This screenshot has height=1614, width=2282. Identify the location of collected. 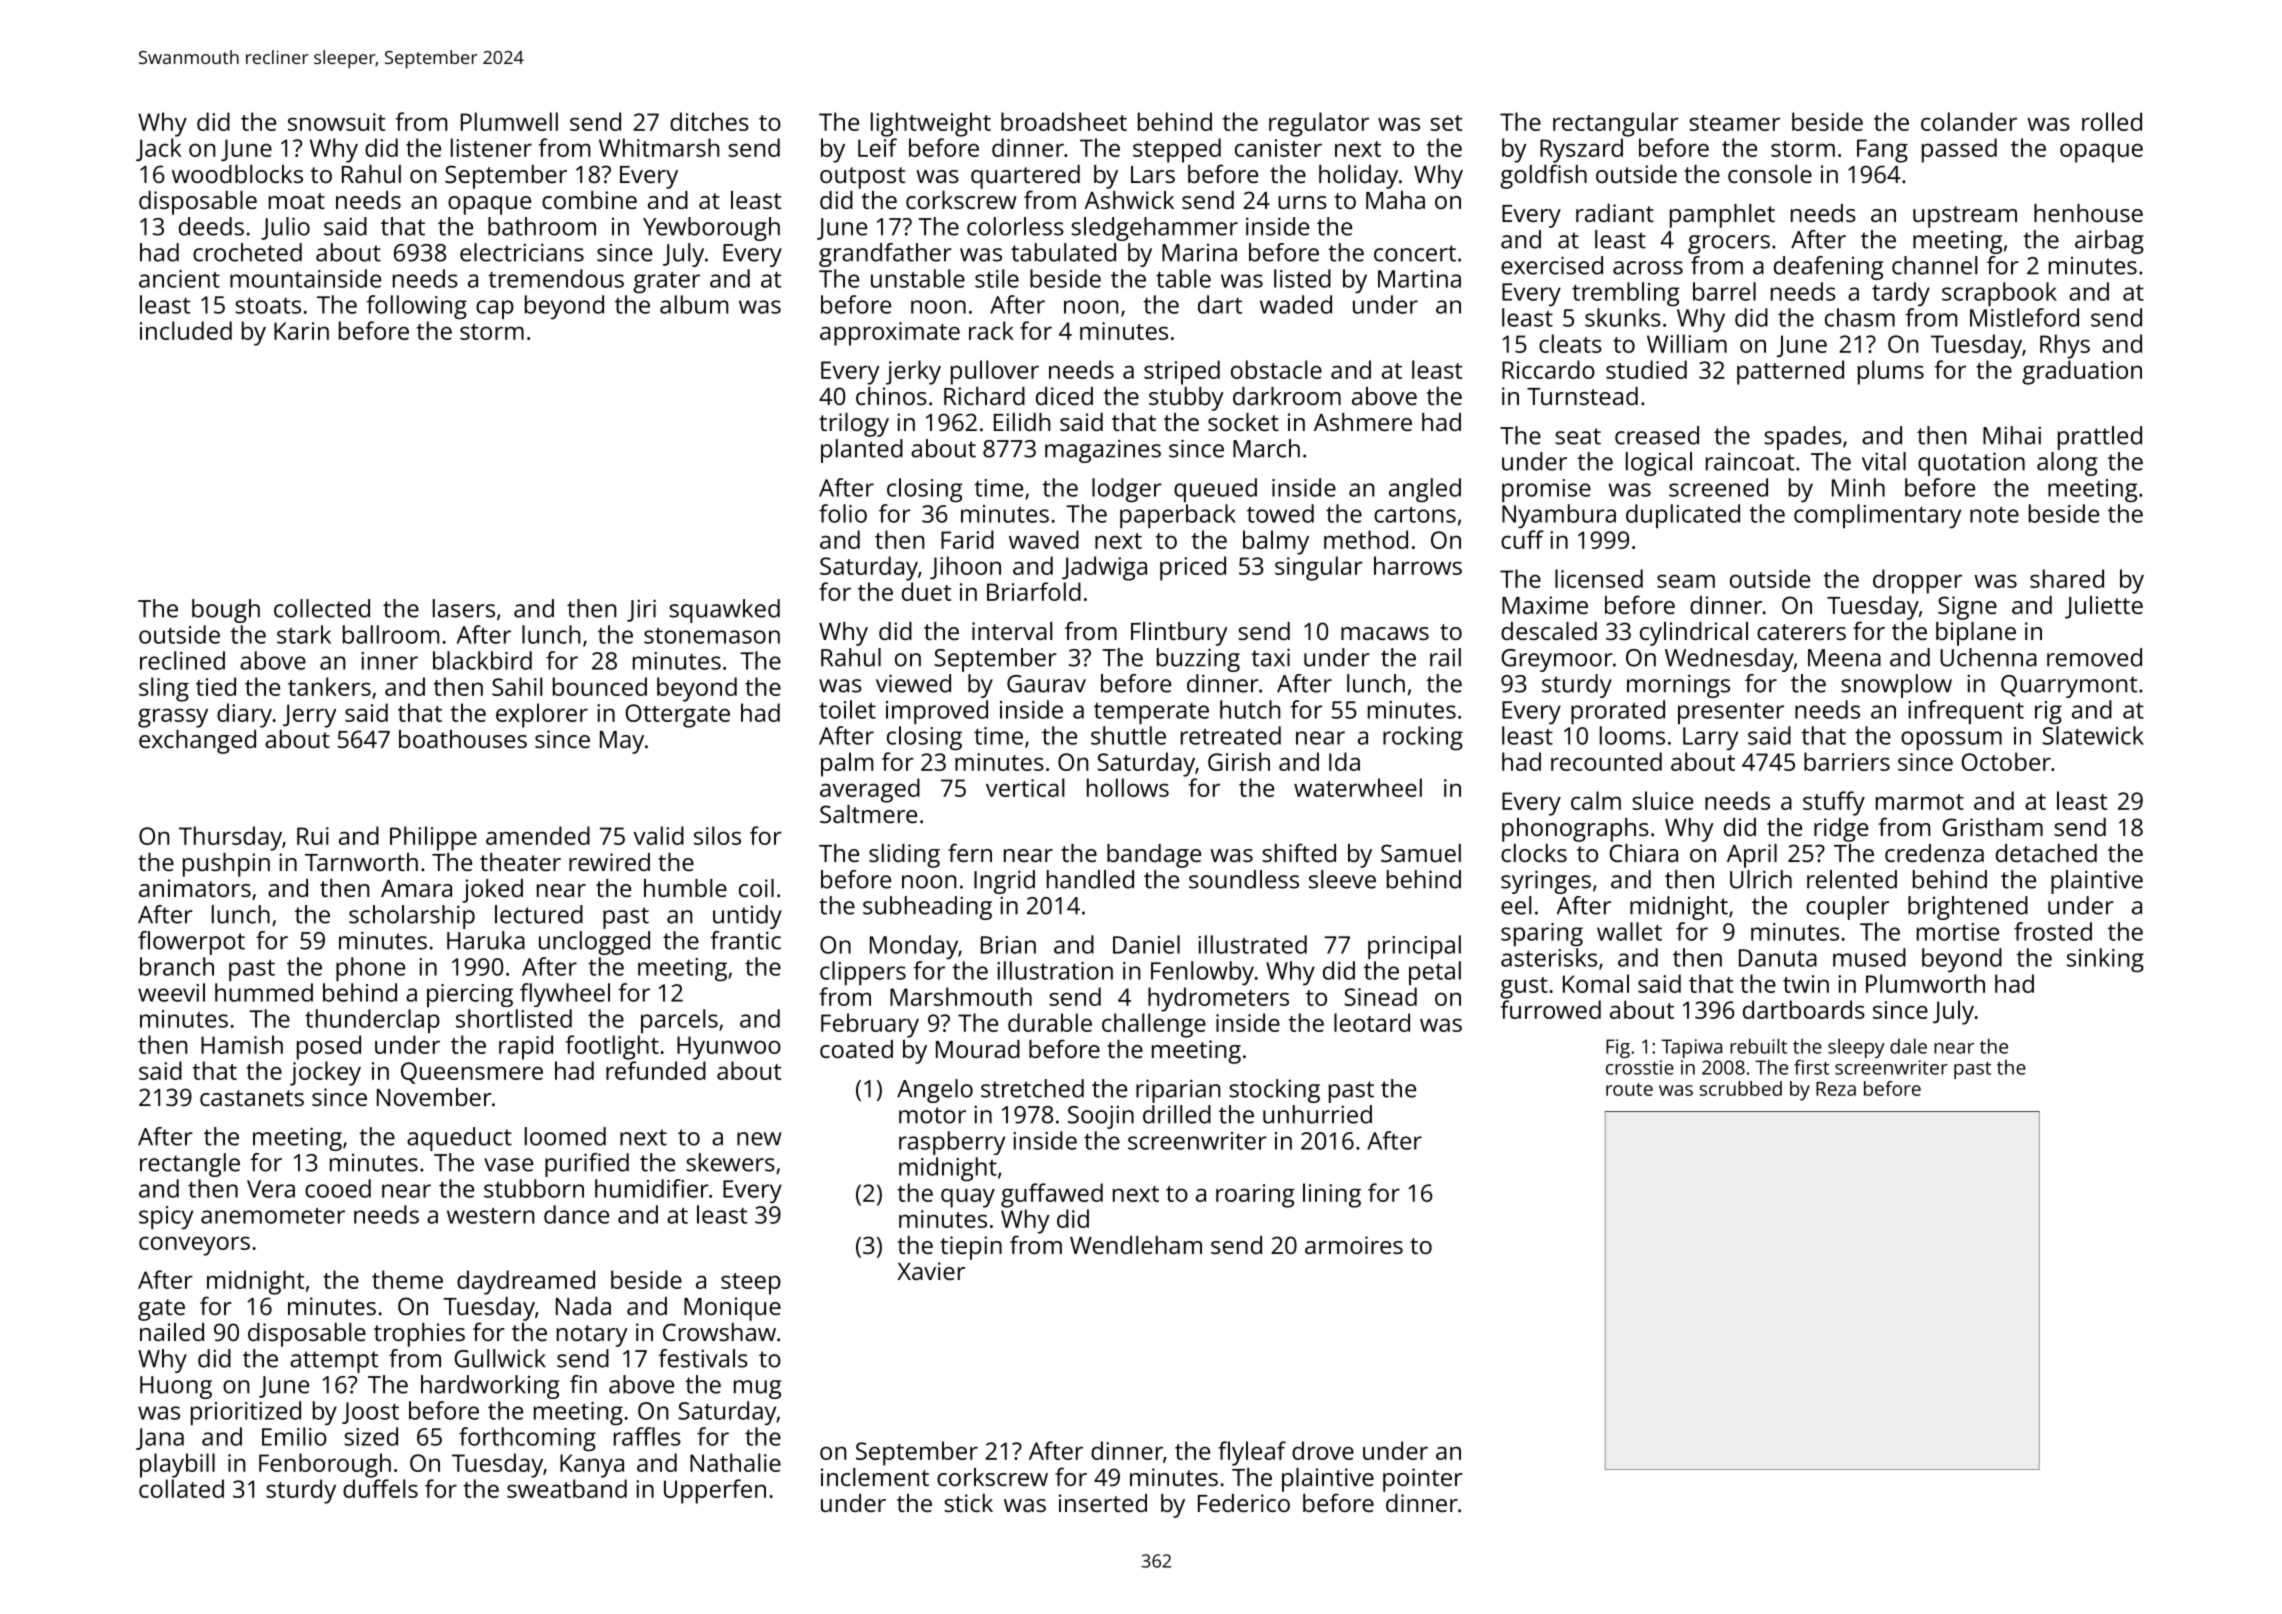
(322, 608).
